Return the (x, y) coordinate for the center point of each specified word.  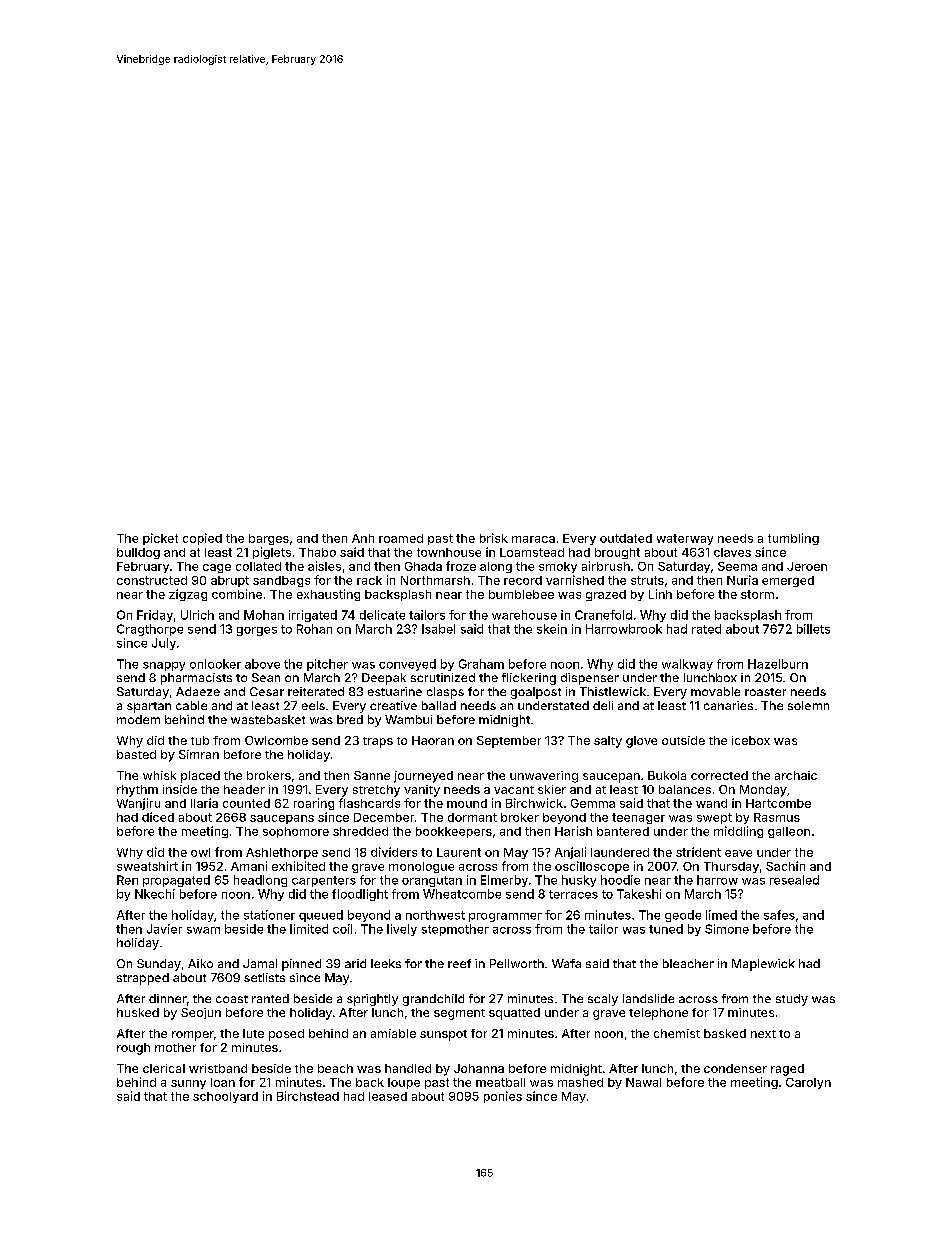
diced (158, 817)
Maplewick (763, 965)
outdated (626, 538)
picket (160, 539)
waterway (685, 539)
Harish (573, 831)
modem (138, 719)
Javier (164, 929)
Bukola (667, 775)
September (509, 742)
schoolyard (225, 1097)
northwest (435, 915)
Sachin (785, 866)
